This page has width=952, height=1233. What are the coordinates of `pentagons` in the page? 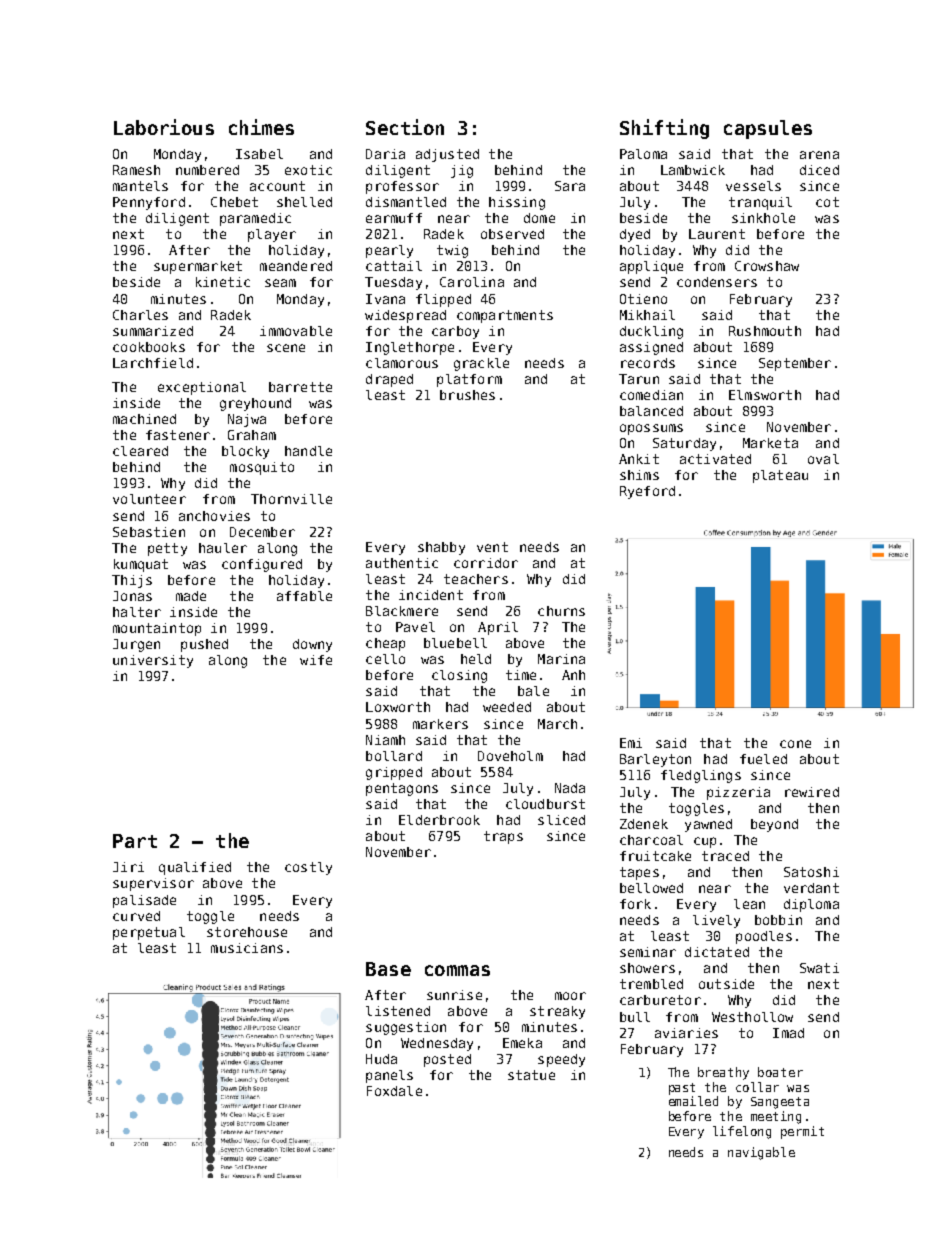 It's located at (402, 789).
